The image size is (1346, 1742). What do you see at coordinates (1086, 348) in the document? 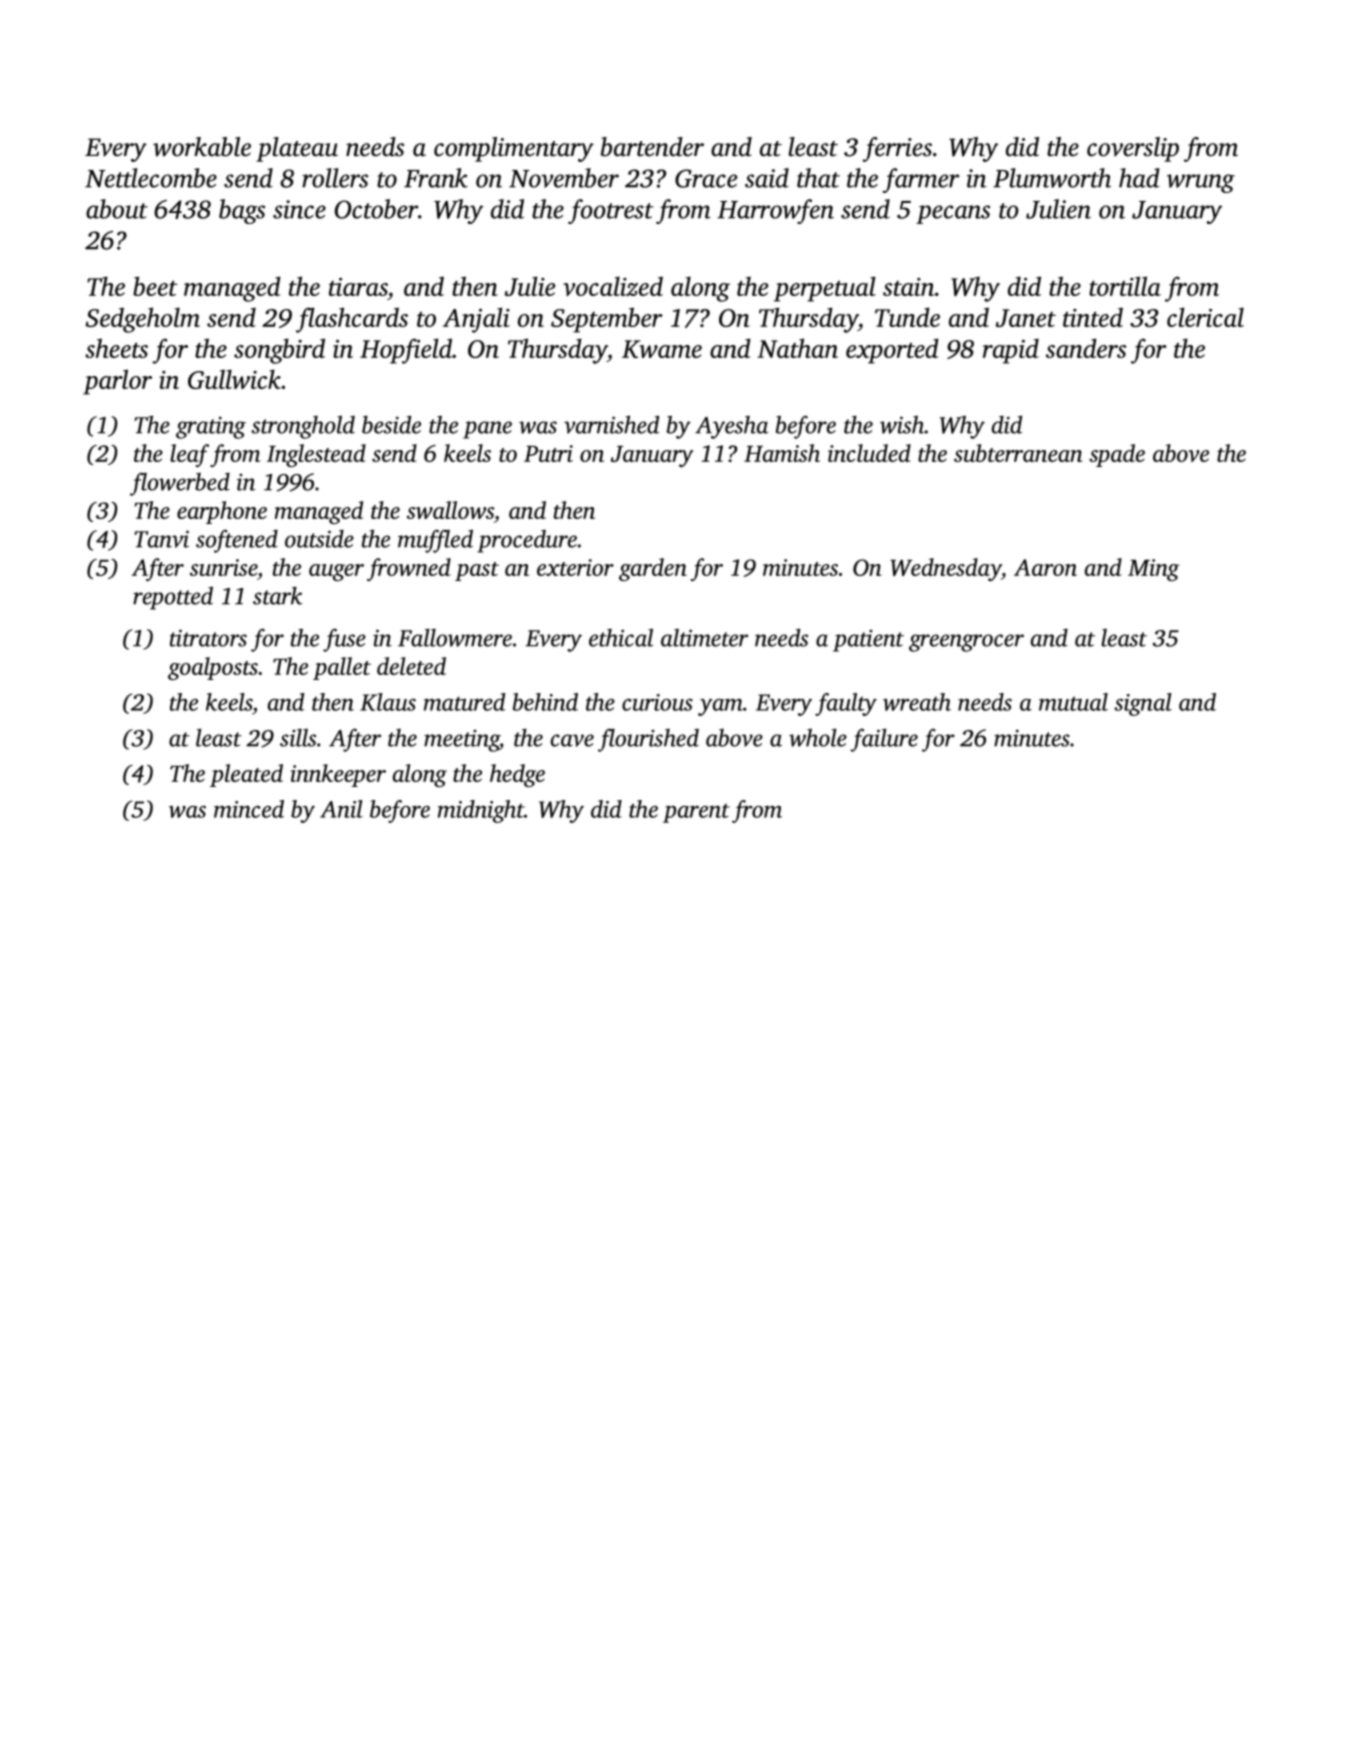
I see `sanders` at bounding box center [1086, 348].
